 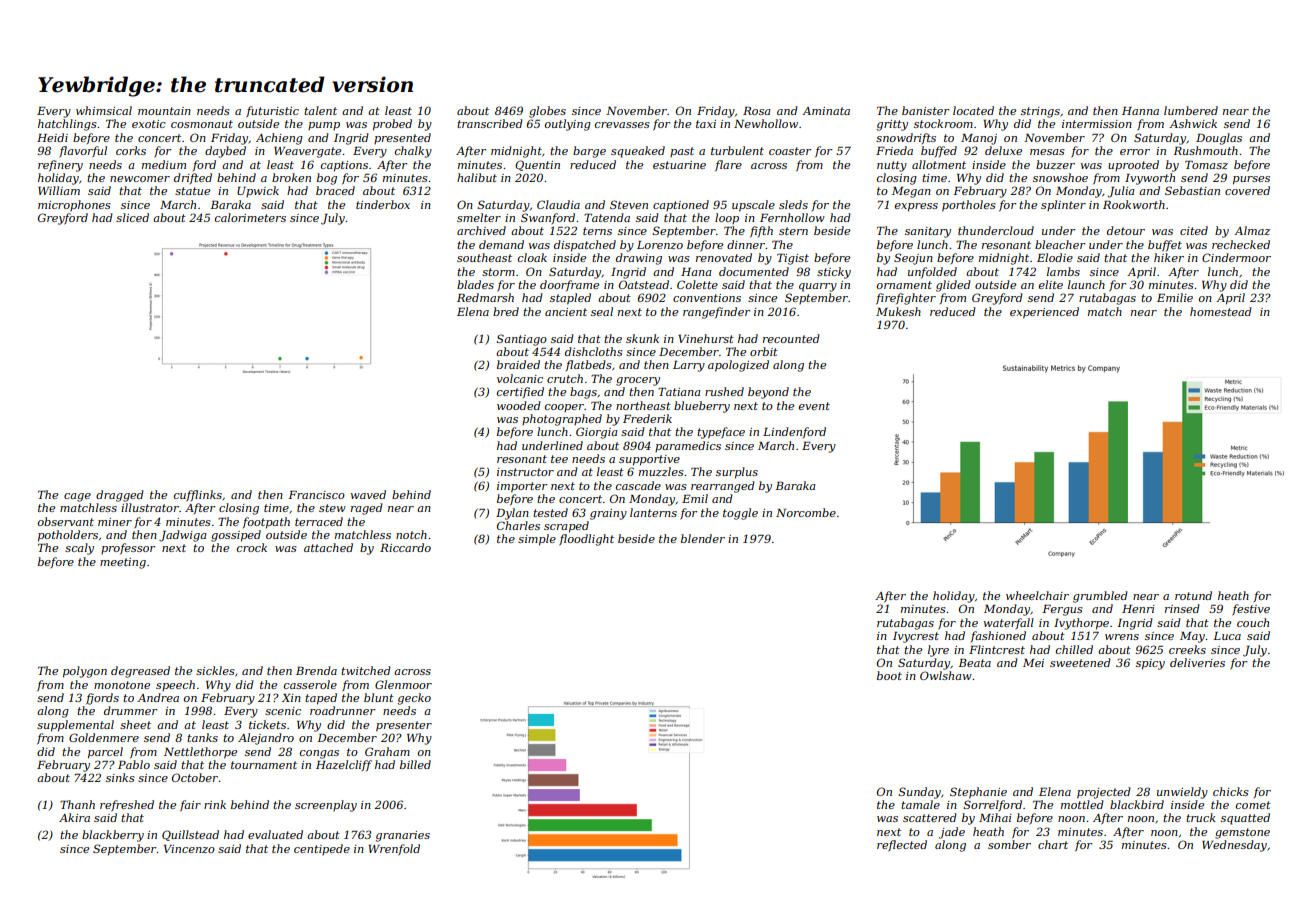 What do you see at coordinates (519, 405) in the screenshot?
I see `wooded` at bounding box center [519, 405].
